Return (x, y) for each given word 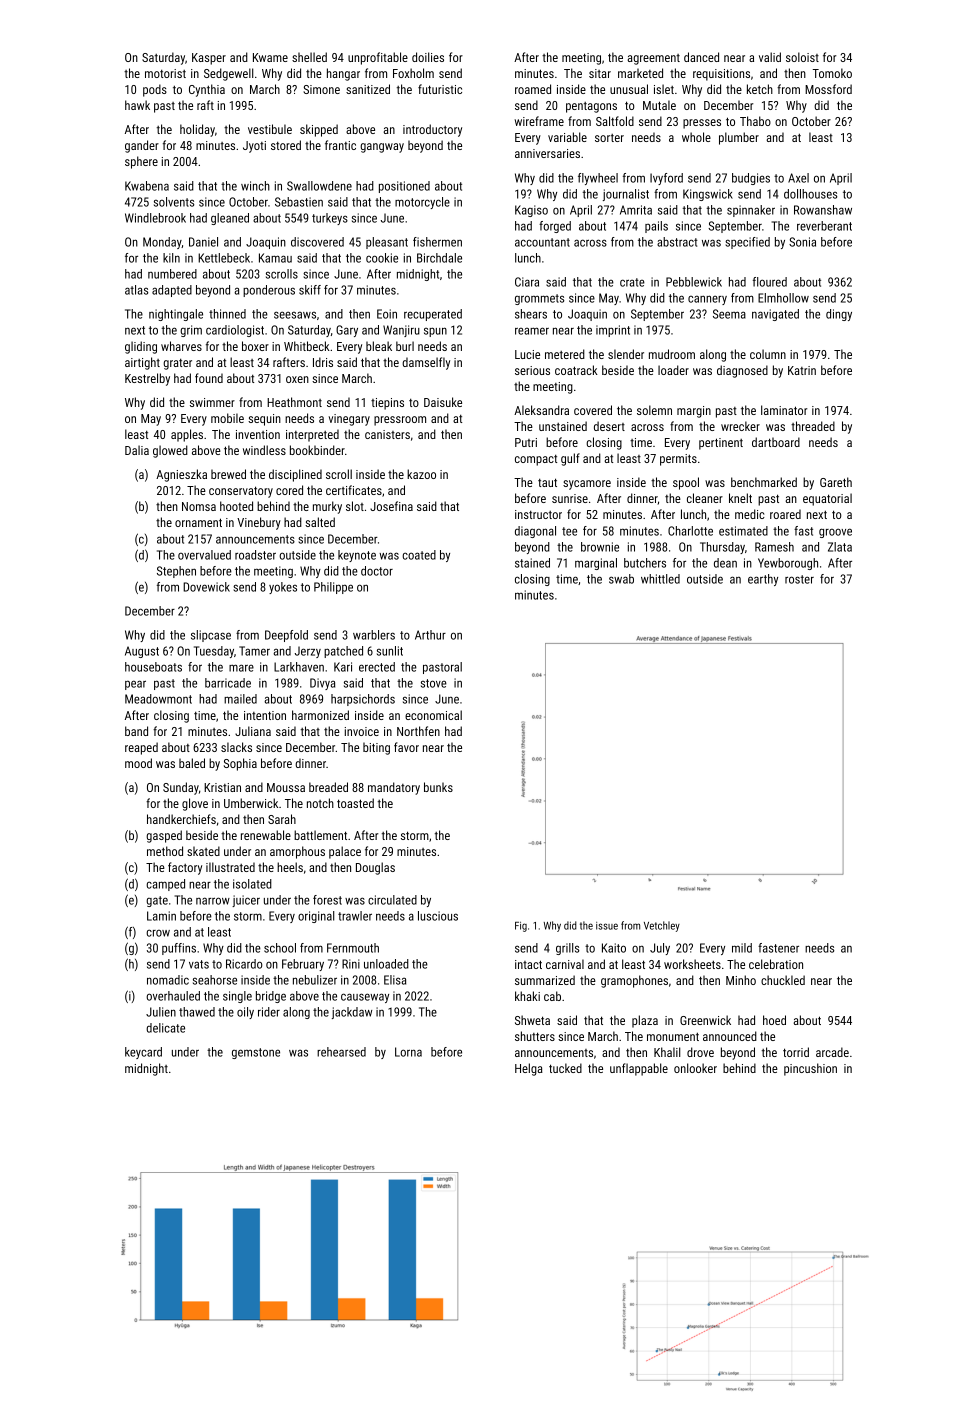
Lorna (408, 1052)
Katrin (802, 370)
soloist (802, 57)
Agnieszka (181, 475)
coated (419, 555)
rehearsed (341, 1052)
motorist (165, 73)
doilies (428, 57)
